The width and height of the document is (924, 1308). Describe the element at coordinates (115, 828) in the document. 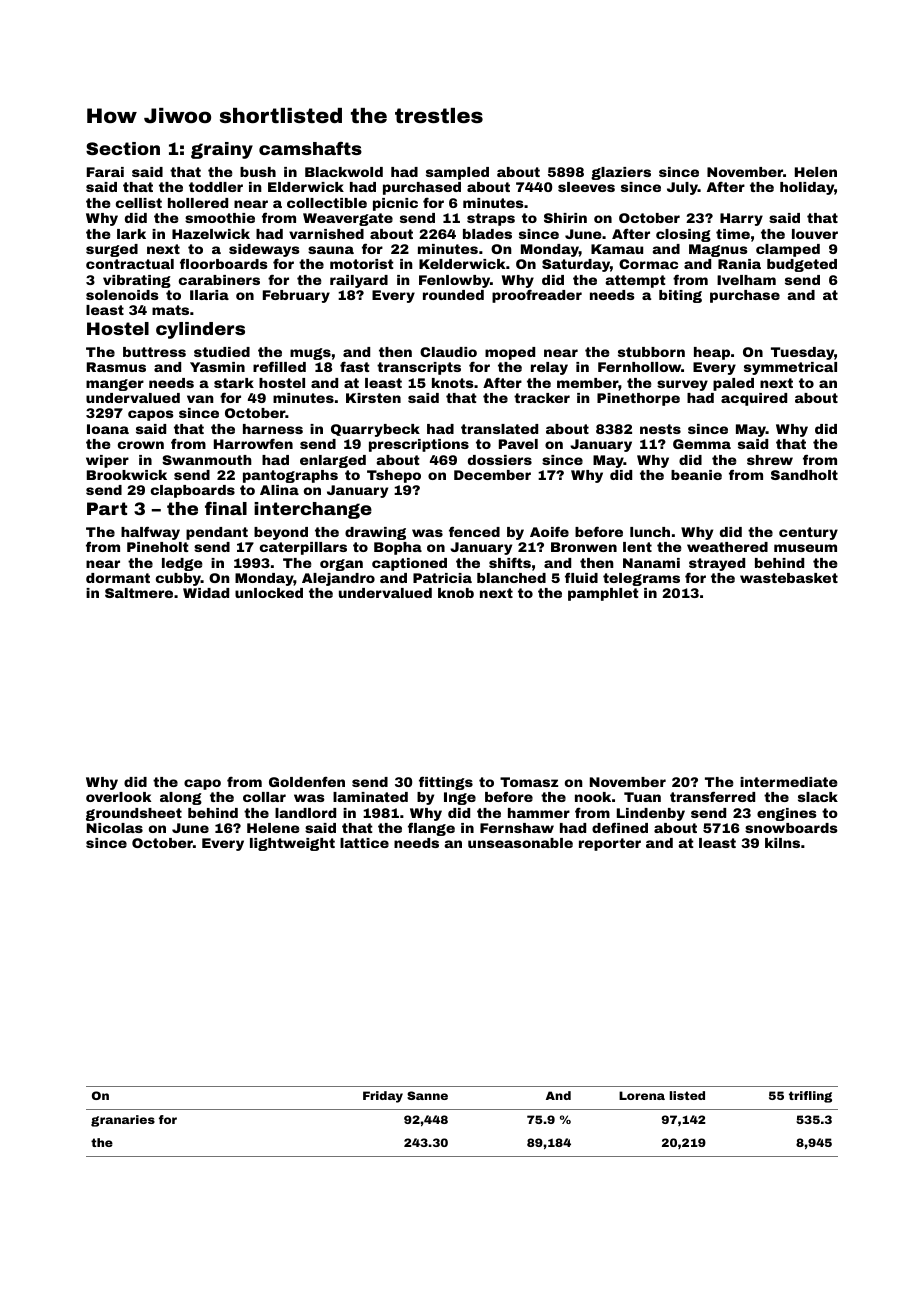

I see `Nicolas` at that location.
